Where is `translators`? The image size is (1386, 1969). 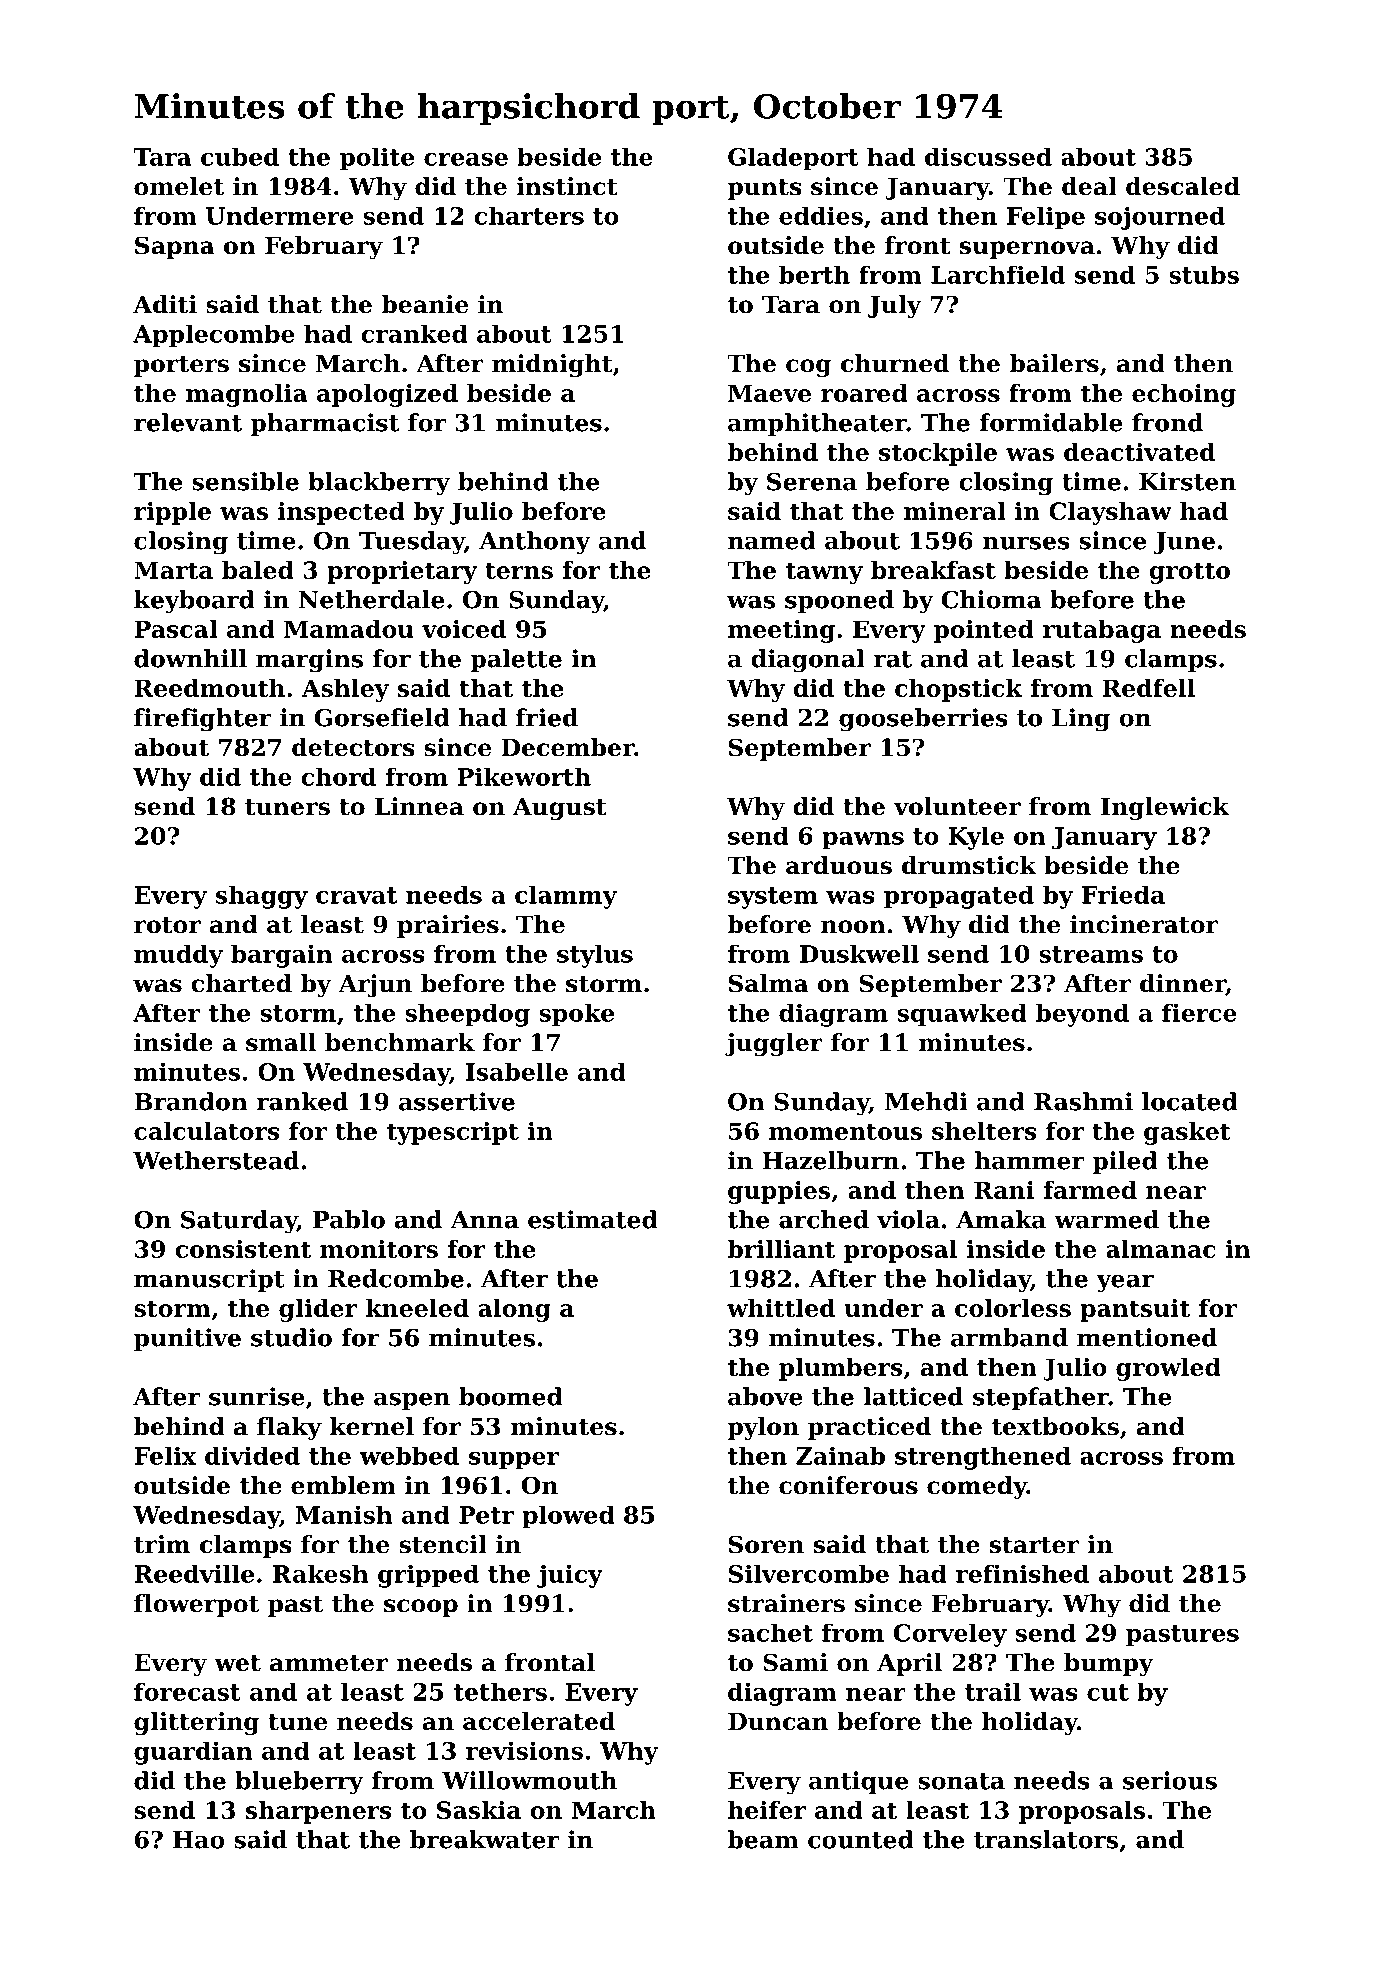 translators is located at coordinates (1046, 1839).
